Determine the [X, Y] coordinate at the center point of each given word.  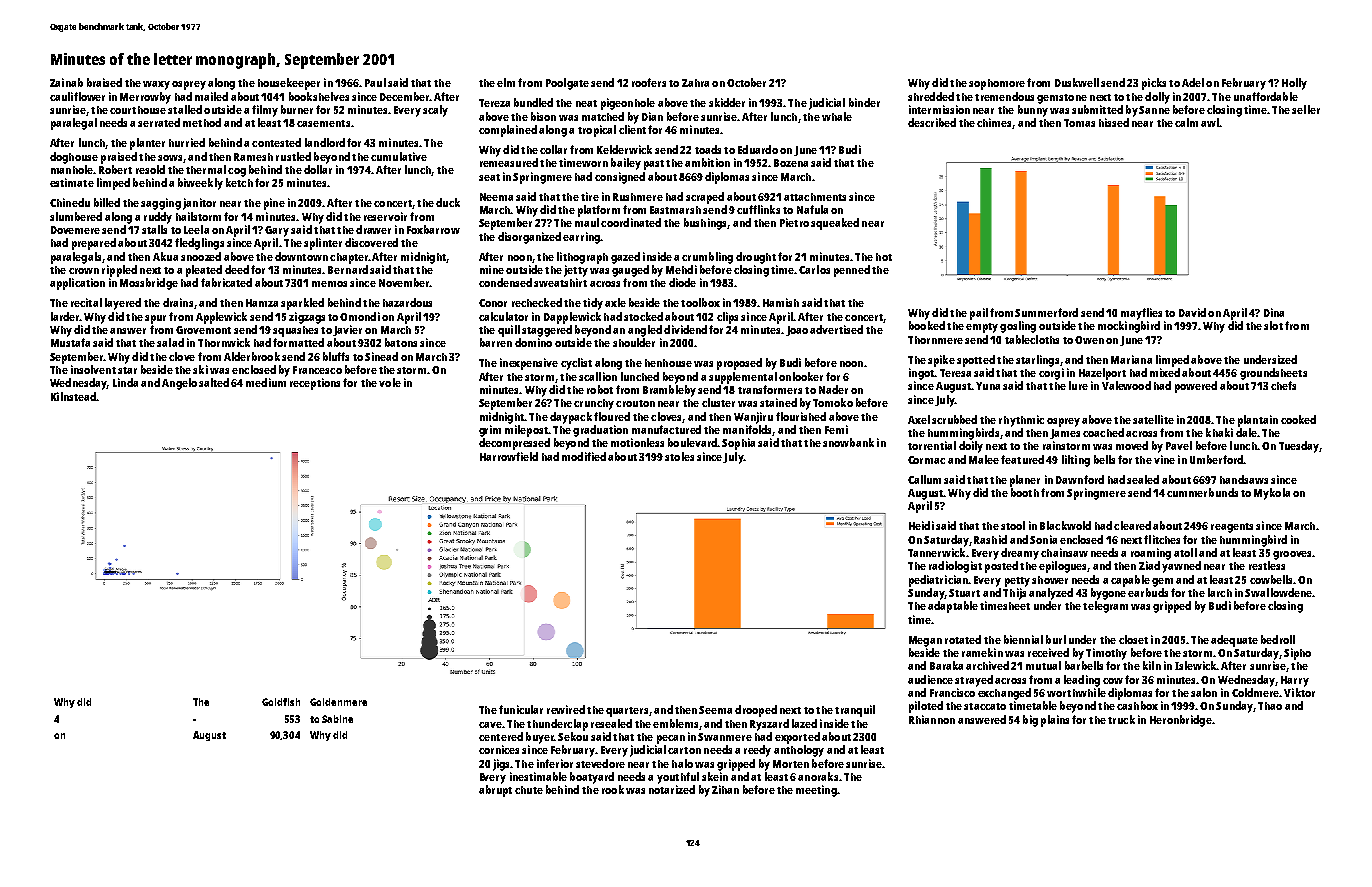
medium [266, 382]
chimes [994, 122]
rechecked [537, 302]
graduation [600, 431]
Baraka [946, 665]
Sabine [337, 719]
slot [1273, 325]
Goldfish [281, 702]
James [1065, 434]
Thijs [1014, 594]
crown [84, 271]
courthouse [138, 110]
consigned [620, 178]
